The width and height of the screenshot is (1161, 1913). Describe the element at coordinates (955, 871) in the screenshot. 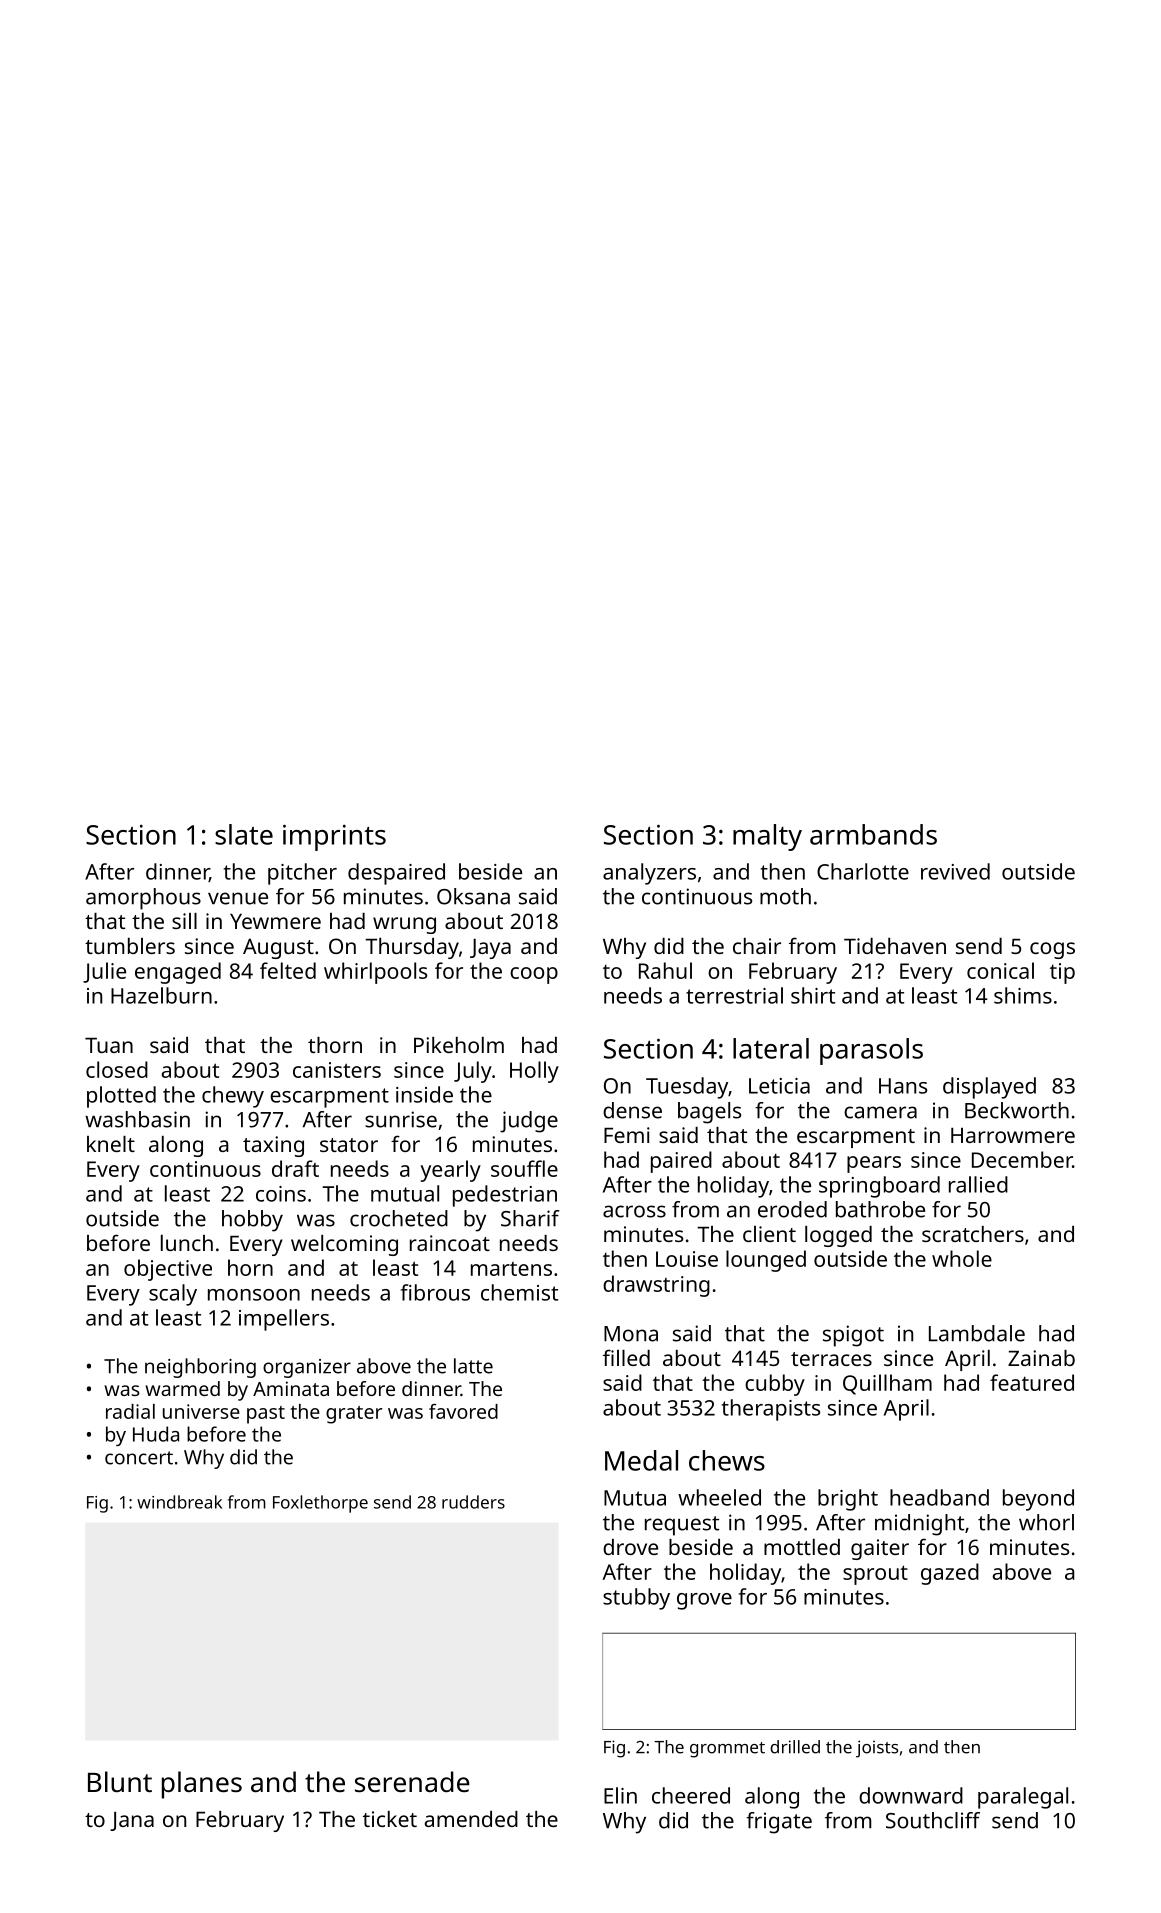

I see `revived` at that location.
